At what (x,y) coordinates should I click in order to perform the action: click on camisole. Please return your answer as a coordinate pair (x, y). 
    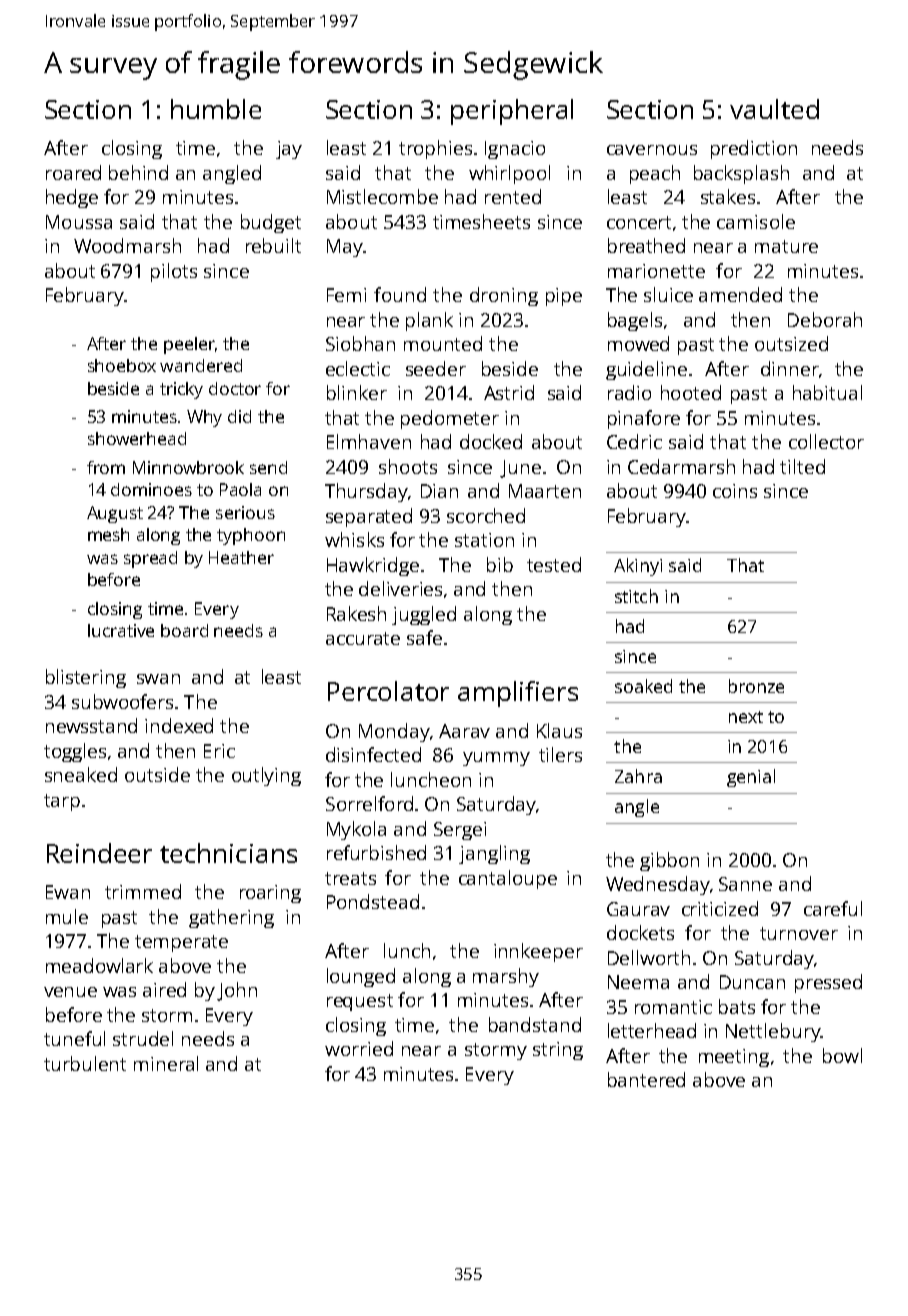
    Looking at the image, I should click on (756, 221).
